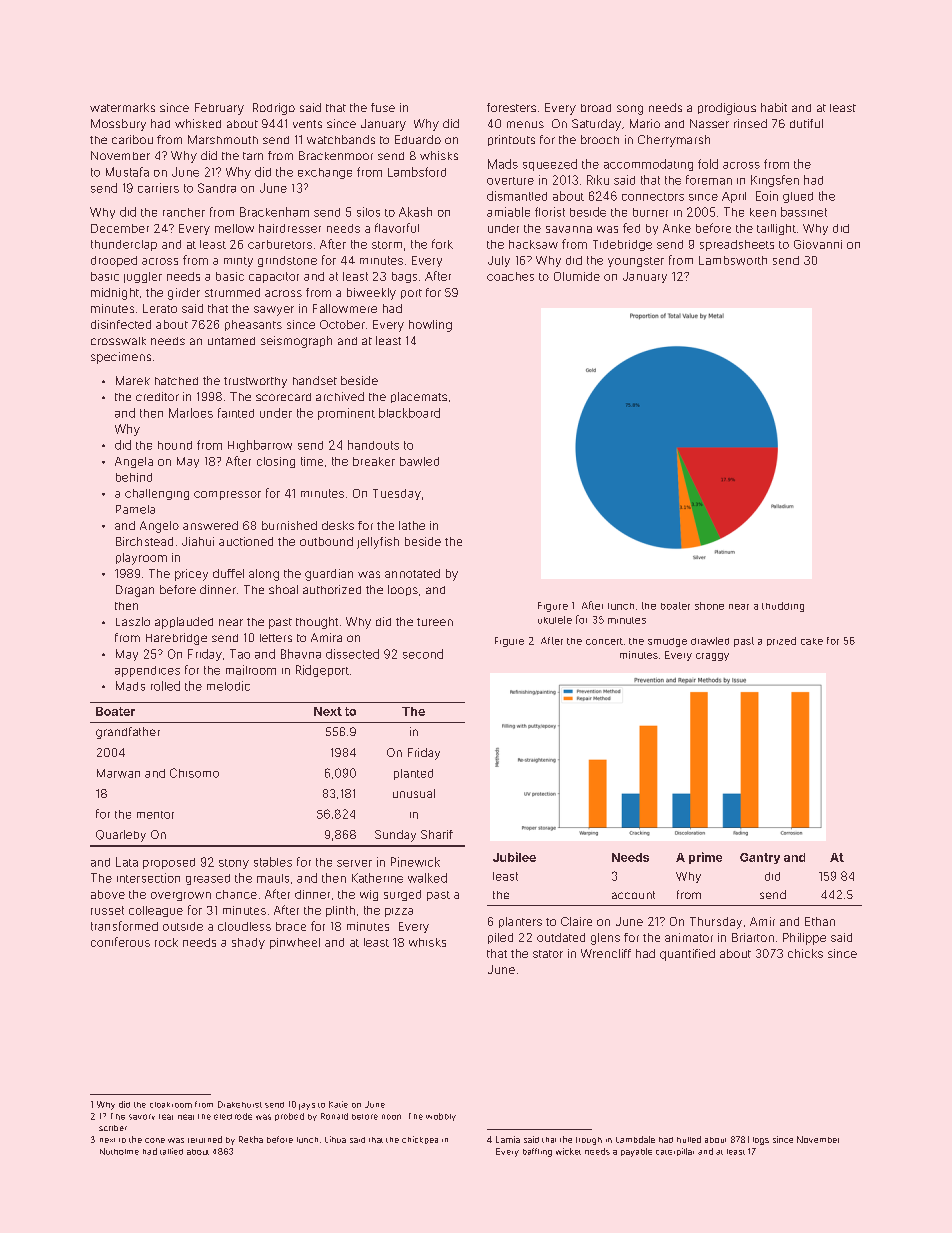 The image size is (952, 1233). What do you see at coordinates (783, 607) in the screenshot?
I see `thudding` at bounding box center [783, 607].
